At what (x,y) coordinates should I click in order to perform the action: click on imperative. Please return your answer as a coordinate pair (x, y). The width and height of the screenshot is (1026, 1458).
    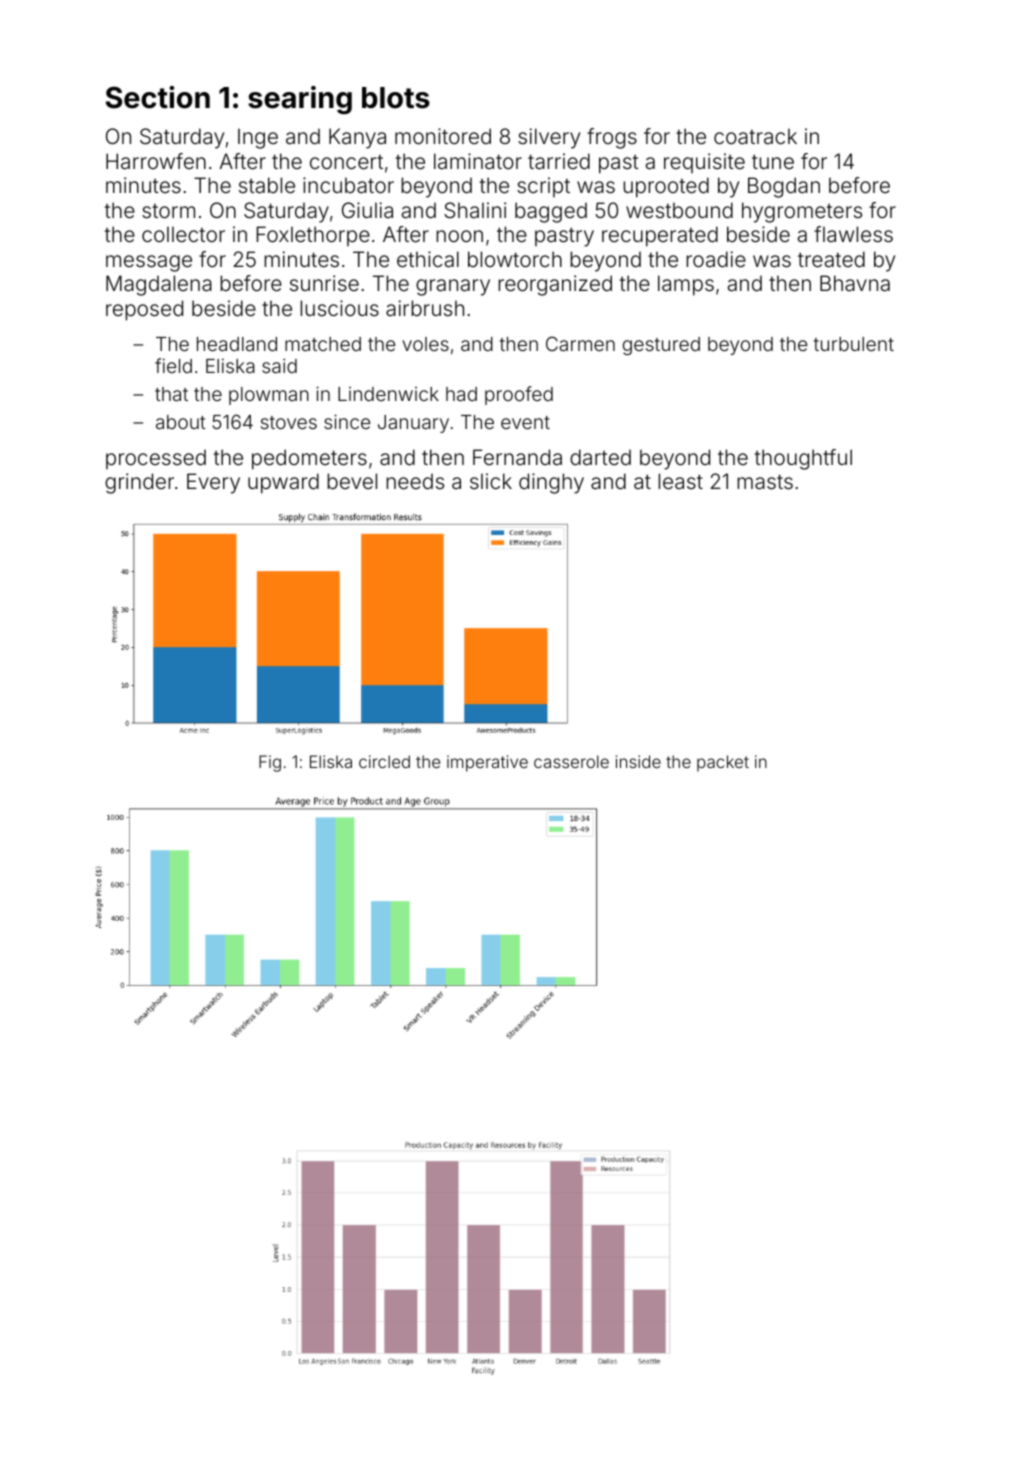
    Looking at the image, I should click on (487, 763).
